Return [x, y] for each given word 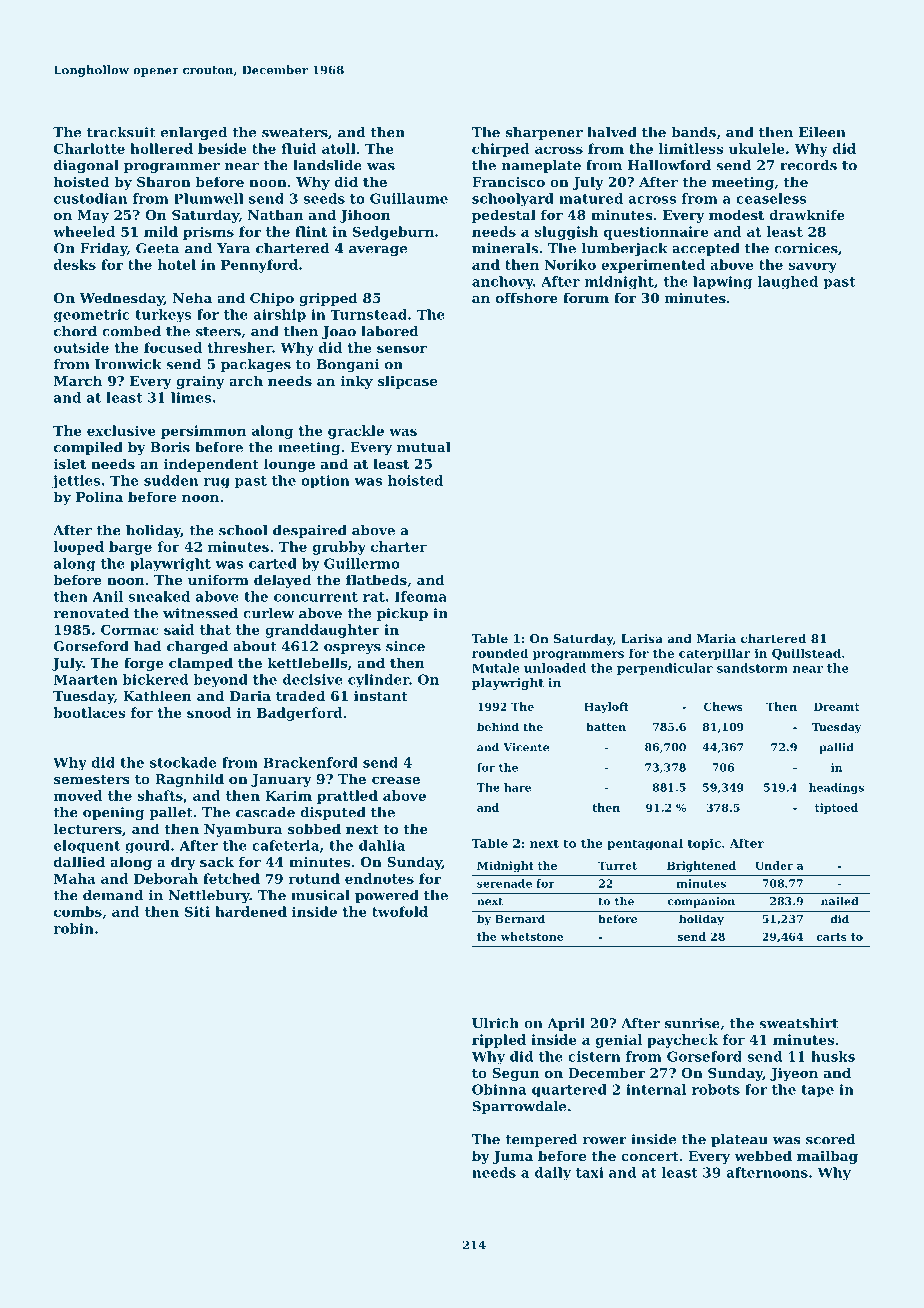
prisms [208, 233]
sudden [171, 480]
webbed [763, 1155]
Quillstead [806, 654]
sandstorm [752, 668]
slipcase [407, 382]
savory [813, 267]
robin [74, 928]
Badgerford [300, 714]
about [254, 646]
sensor [402, 349]
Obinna [499, 1089]
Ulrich [495, 1023]
